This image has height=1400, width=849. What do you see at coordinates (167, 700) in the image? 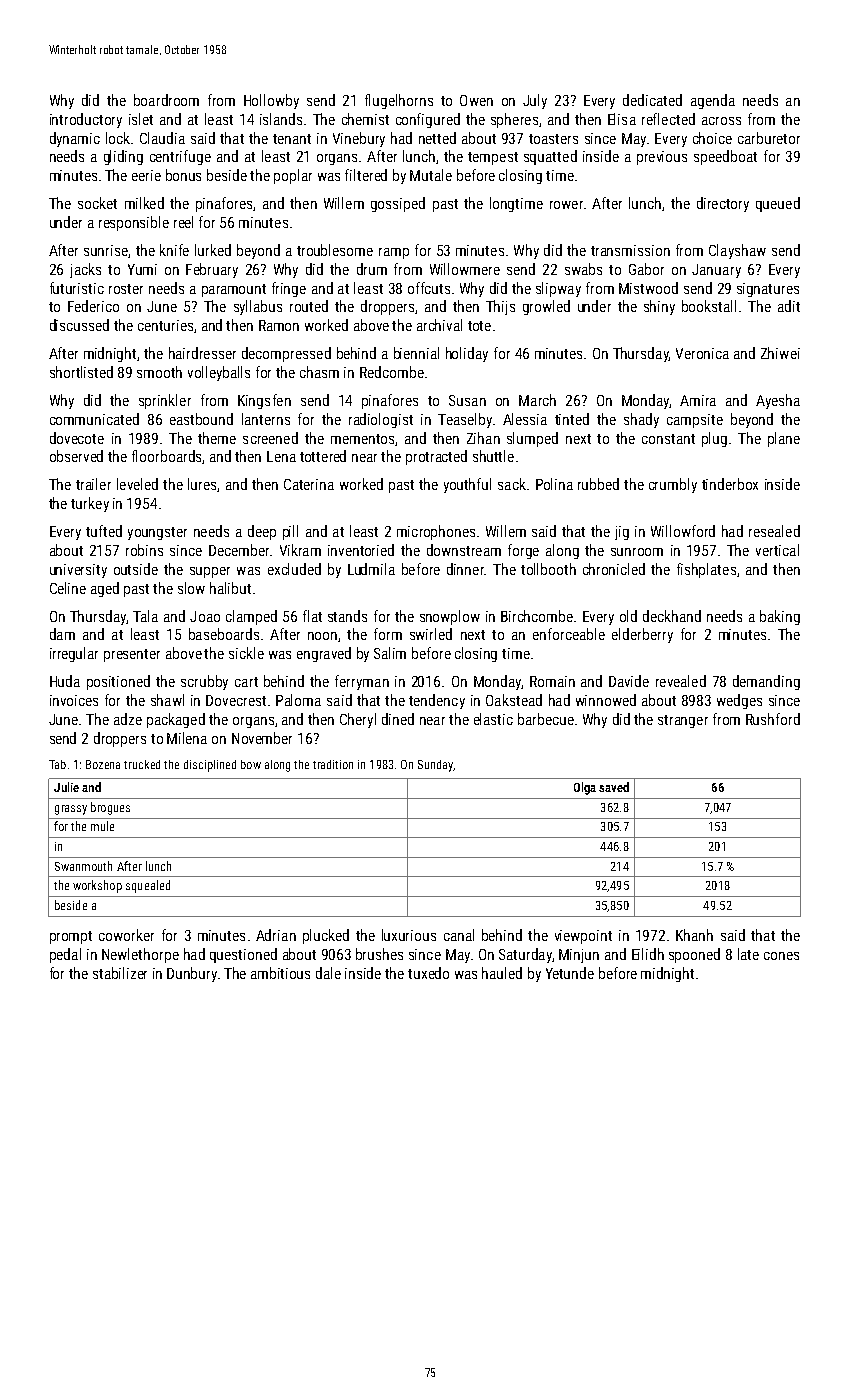
I see `shawl` at bounding box center [167, 700].
